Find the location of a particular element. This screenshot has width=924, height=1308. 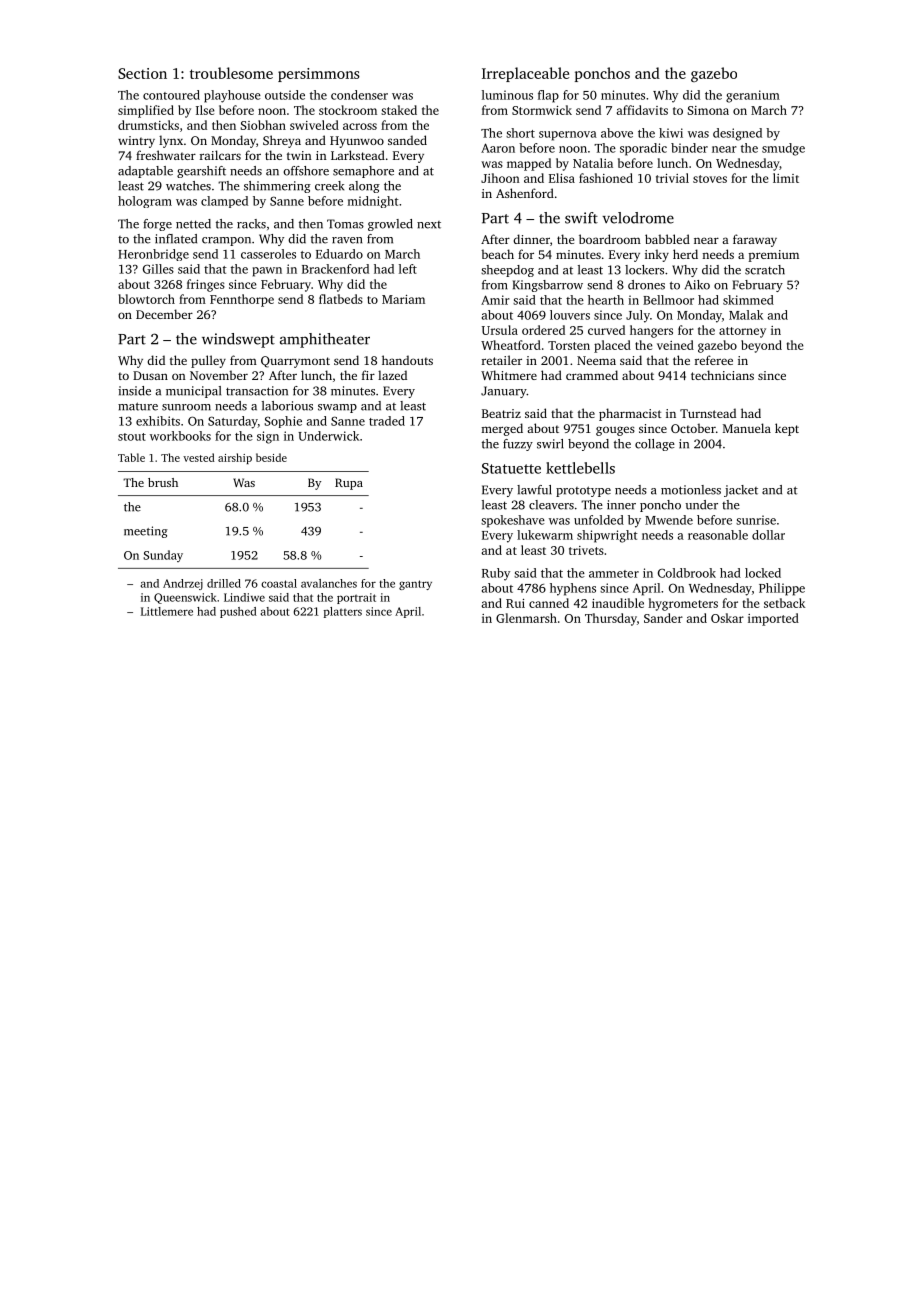

pushed is located at coordinates (238, 612).
